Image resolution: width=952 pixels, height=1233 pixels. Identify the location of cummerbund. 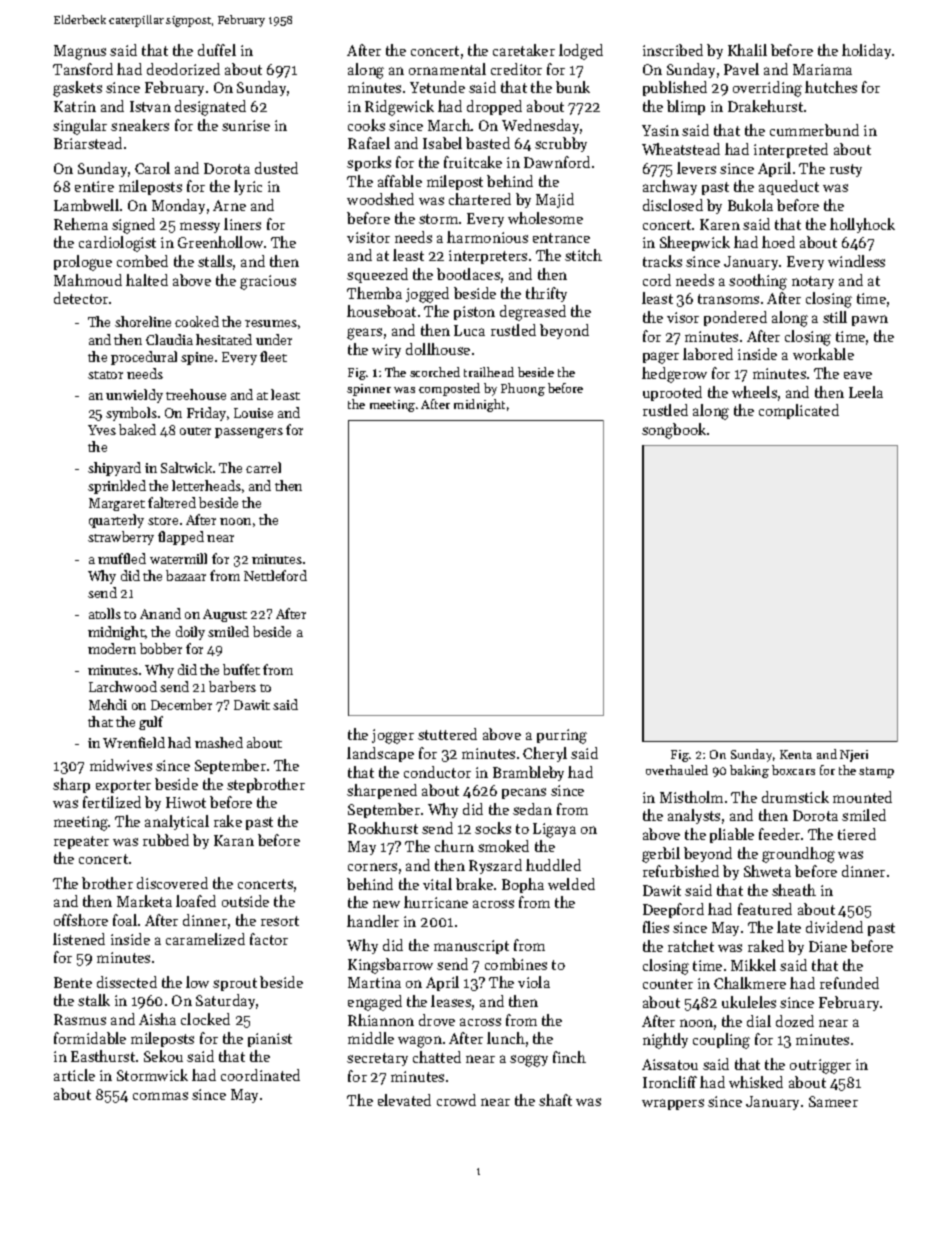
(814, 130).
